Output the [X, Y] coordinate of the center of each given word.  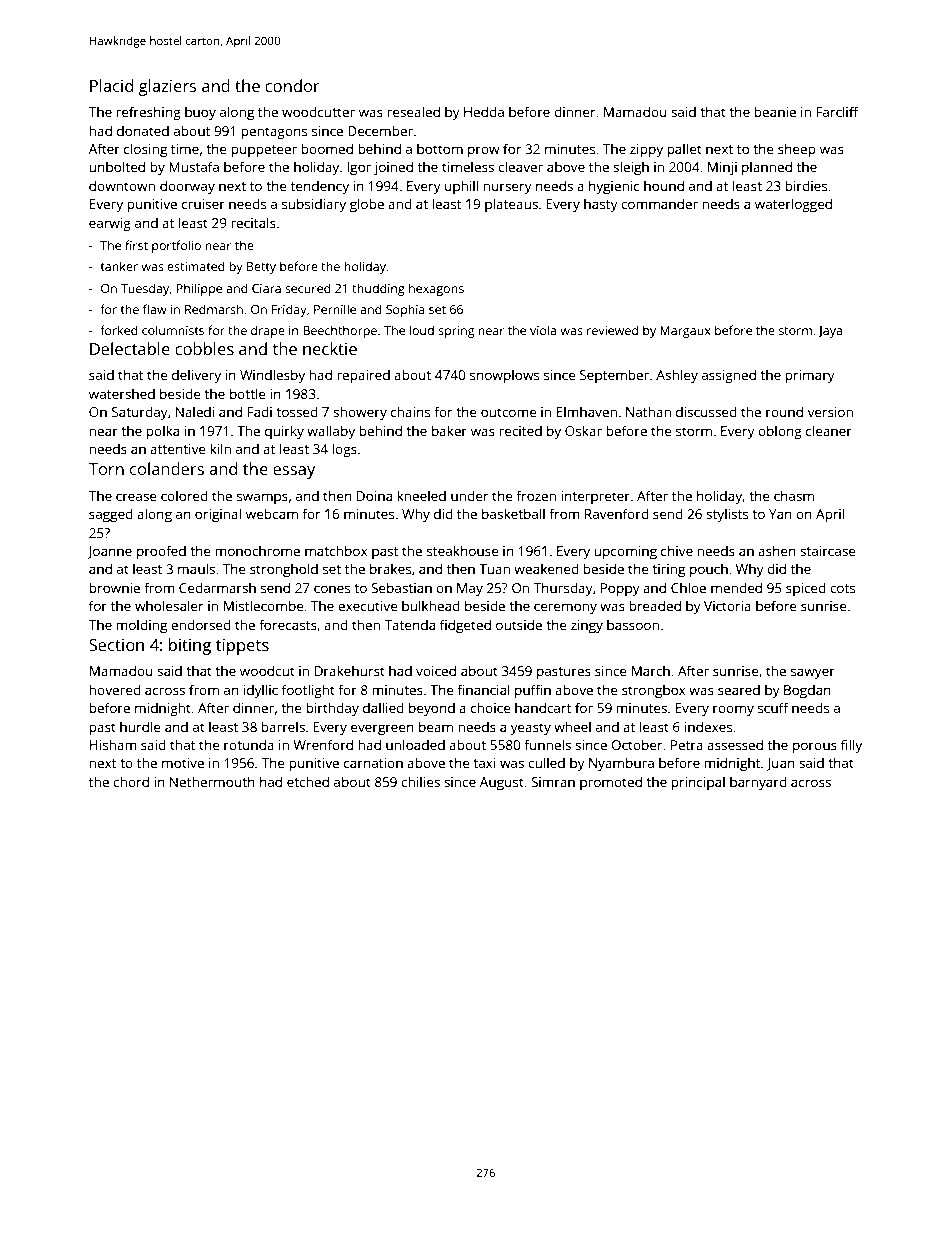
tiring [668, 570]
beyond [432, 709]
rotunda [249, 744]
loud [421, 330]
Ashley [677, 376]
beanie [775, 111]
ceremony [565, 608]
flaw [155, 309]
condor [292, 85]
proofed [161, 552]
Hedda [484, 111]
